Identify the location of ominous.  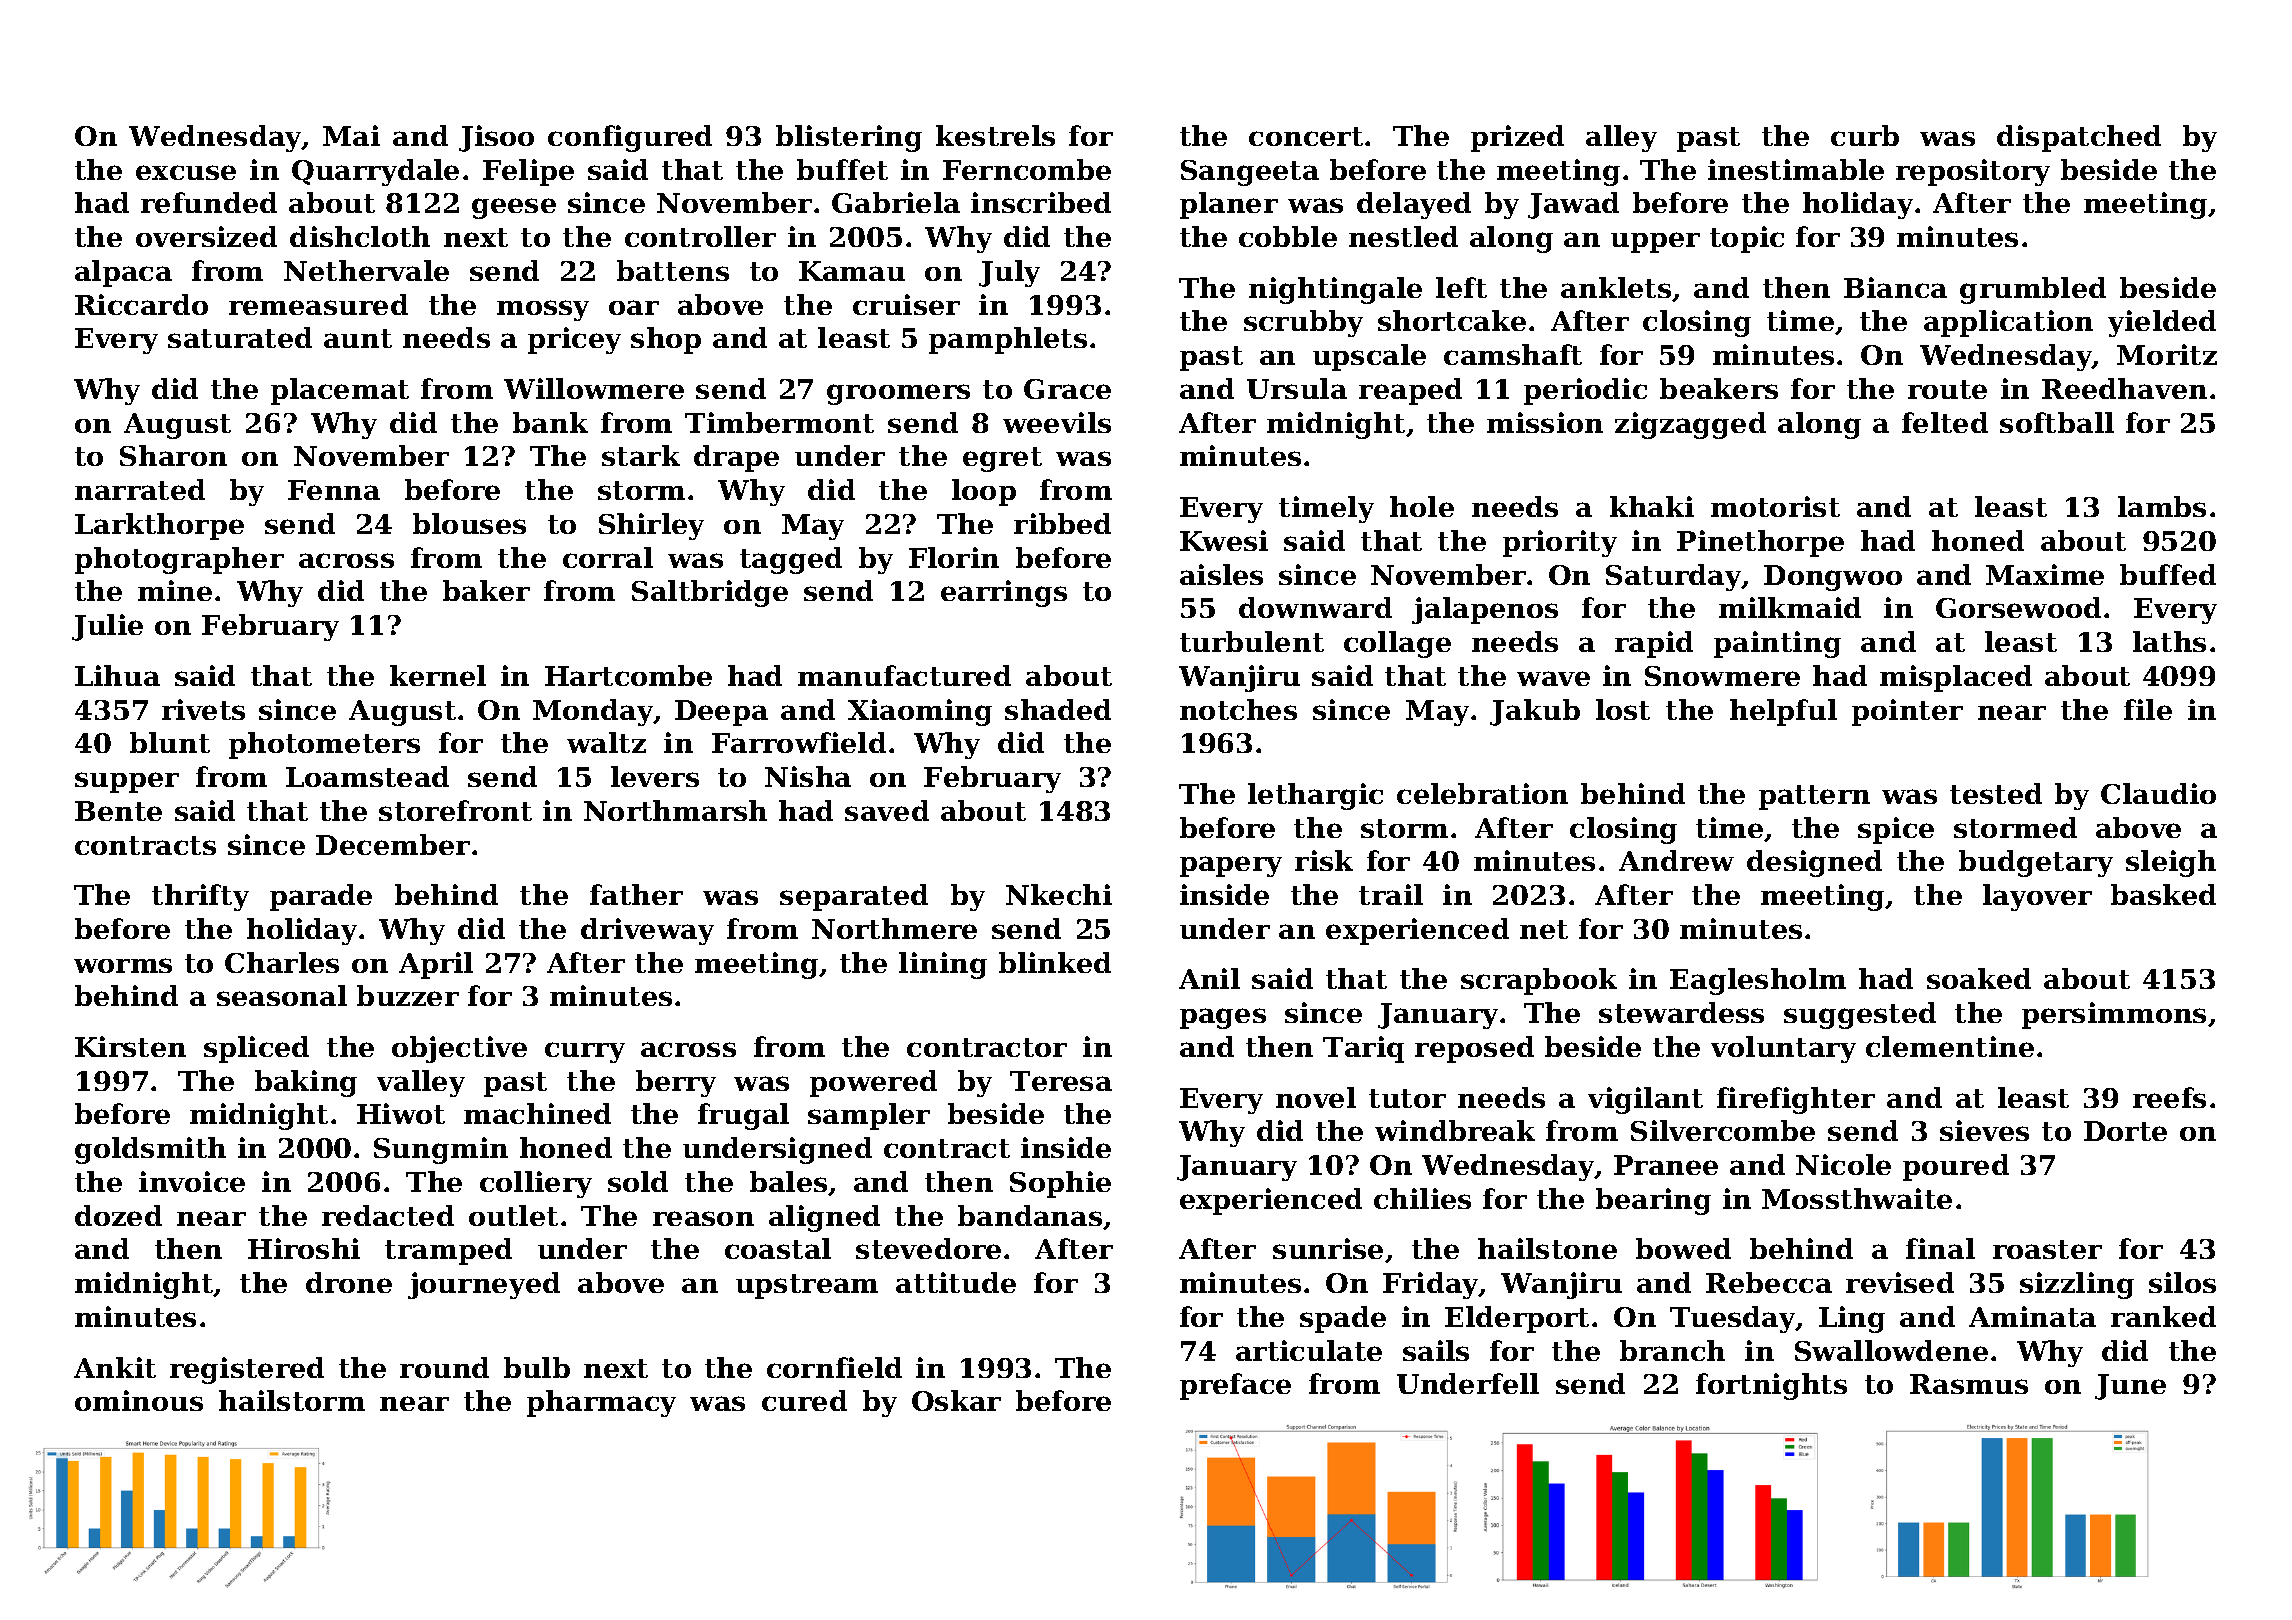
(139, 1400).
